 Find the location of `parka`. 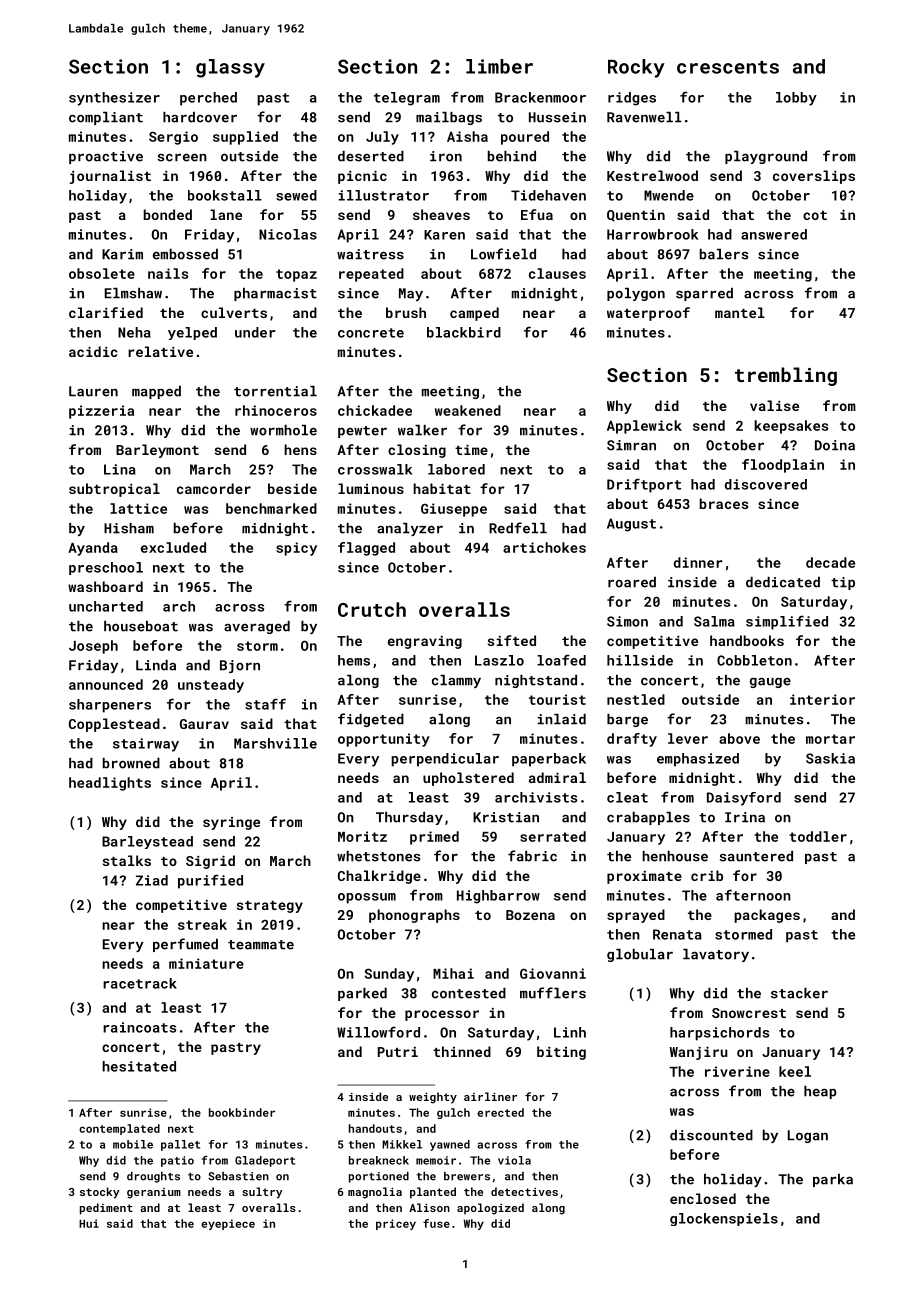

parka is located at coordinates (833, 1180).
